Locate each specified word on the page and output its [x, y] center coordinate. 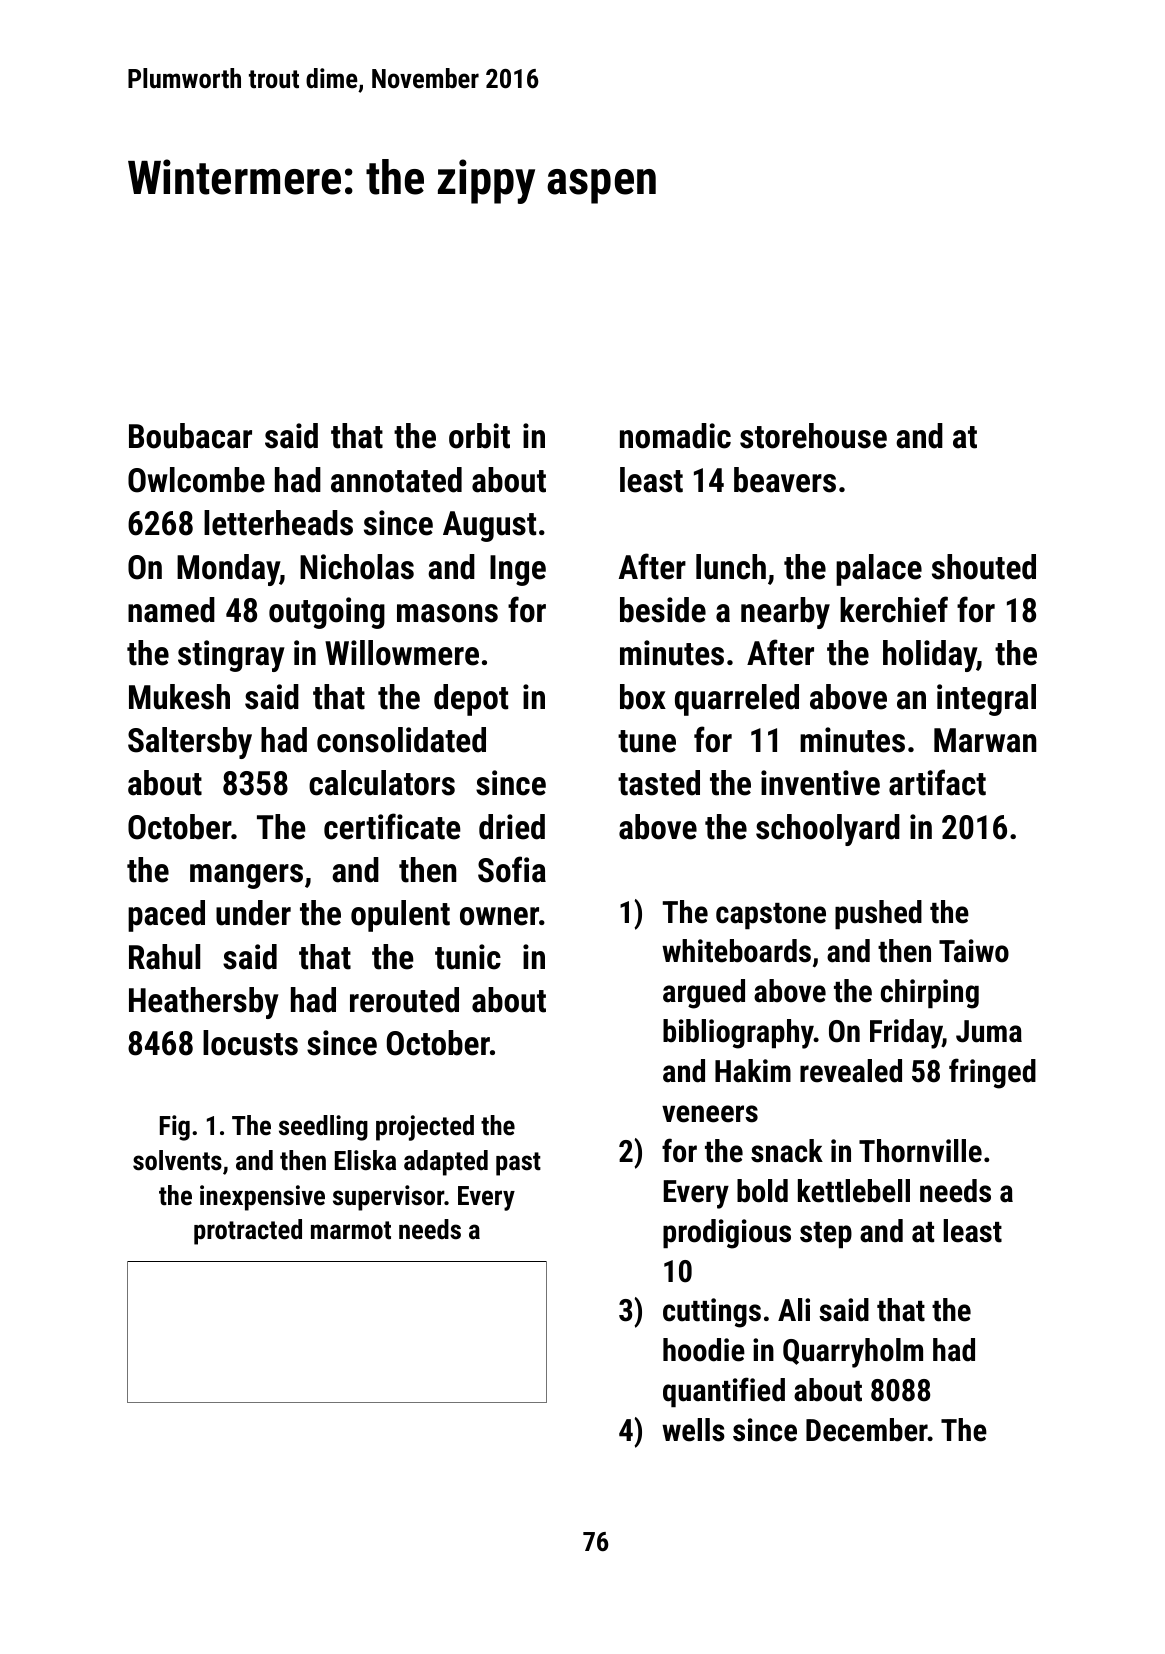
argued [704, 994]
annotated [396, 480]
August [489, 526]
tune [647, 741]
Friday [906, 1034]
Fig [175, 1128]
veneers [710, 1114]
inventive [820, 783]
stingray [231, 656]
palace [879, 570]
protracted [248, 1232]
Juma [989, 1031]
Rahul [164, 957]
